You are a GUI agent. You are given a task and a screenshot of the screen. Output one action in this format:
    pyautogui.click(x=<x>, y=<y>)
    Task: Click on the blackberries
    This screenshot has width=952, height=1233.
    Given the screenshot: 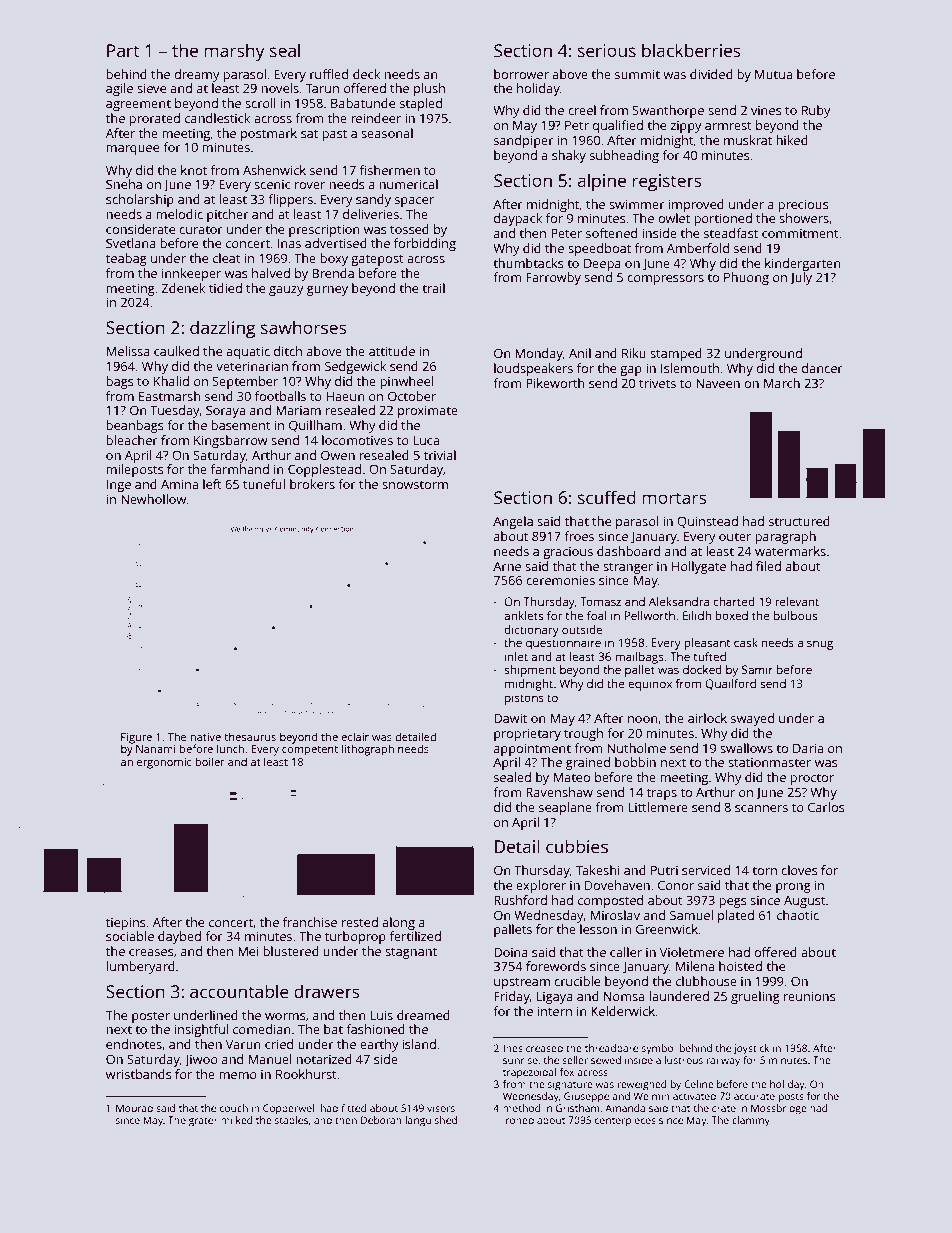 What is the action you would take?
    pyautogui.click(x=691, y=50)
